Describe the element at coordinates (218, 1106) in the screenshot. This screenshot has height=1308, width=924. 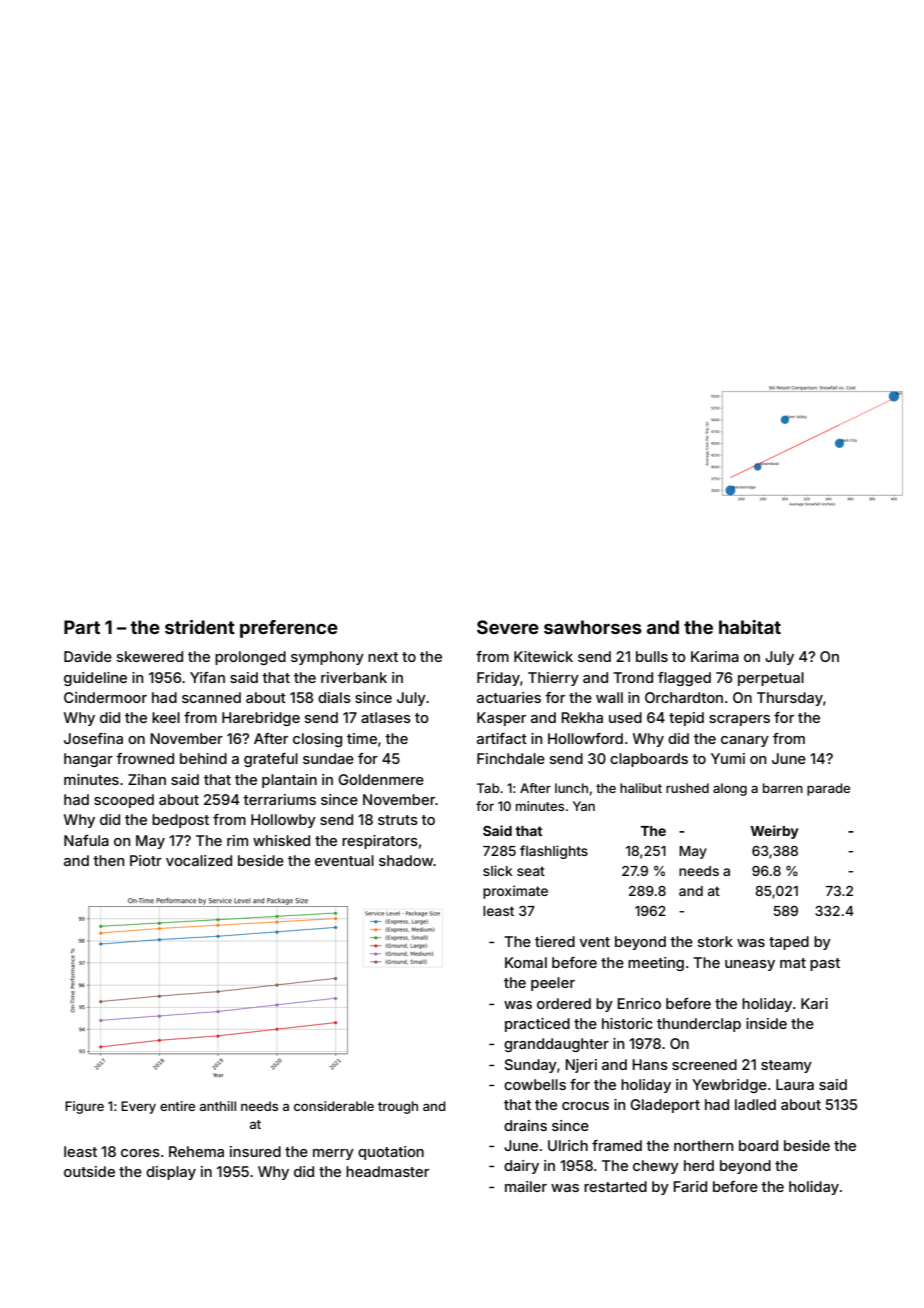
I see `anthill` at that location.
